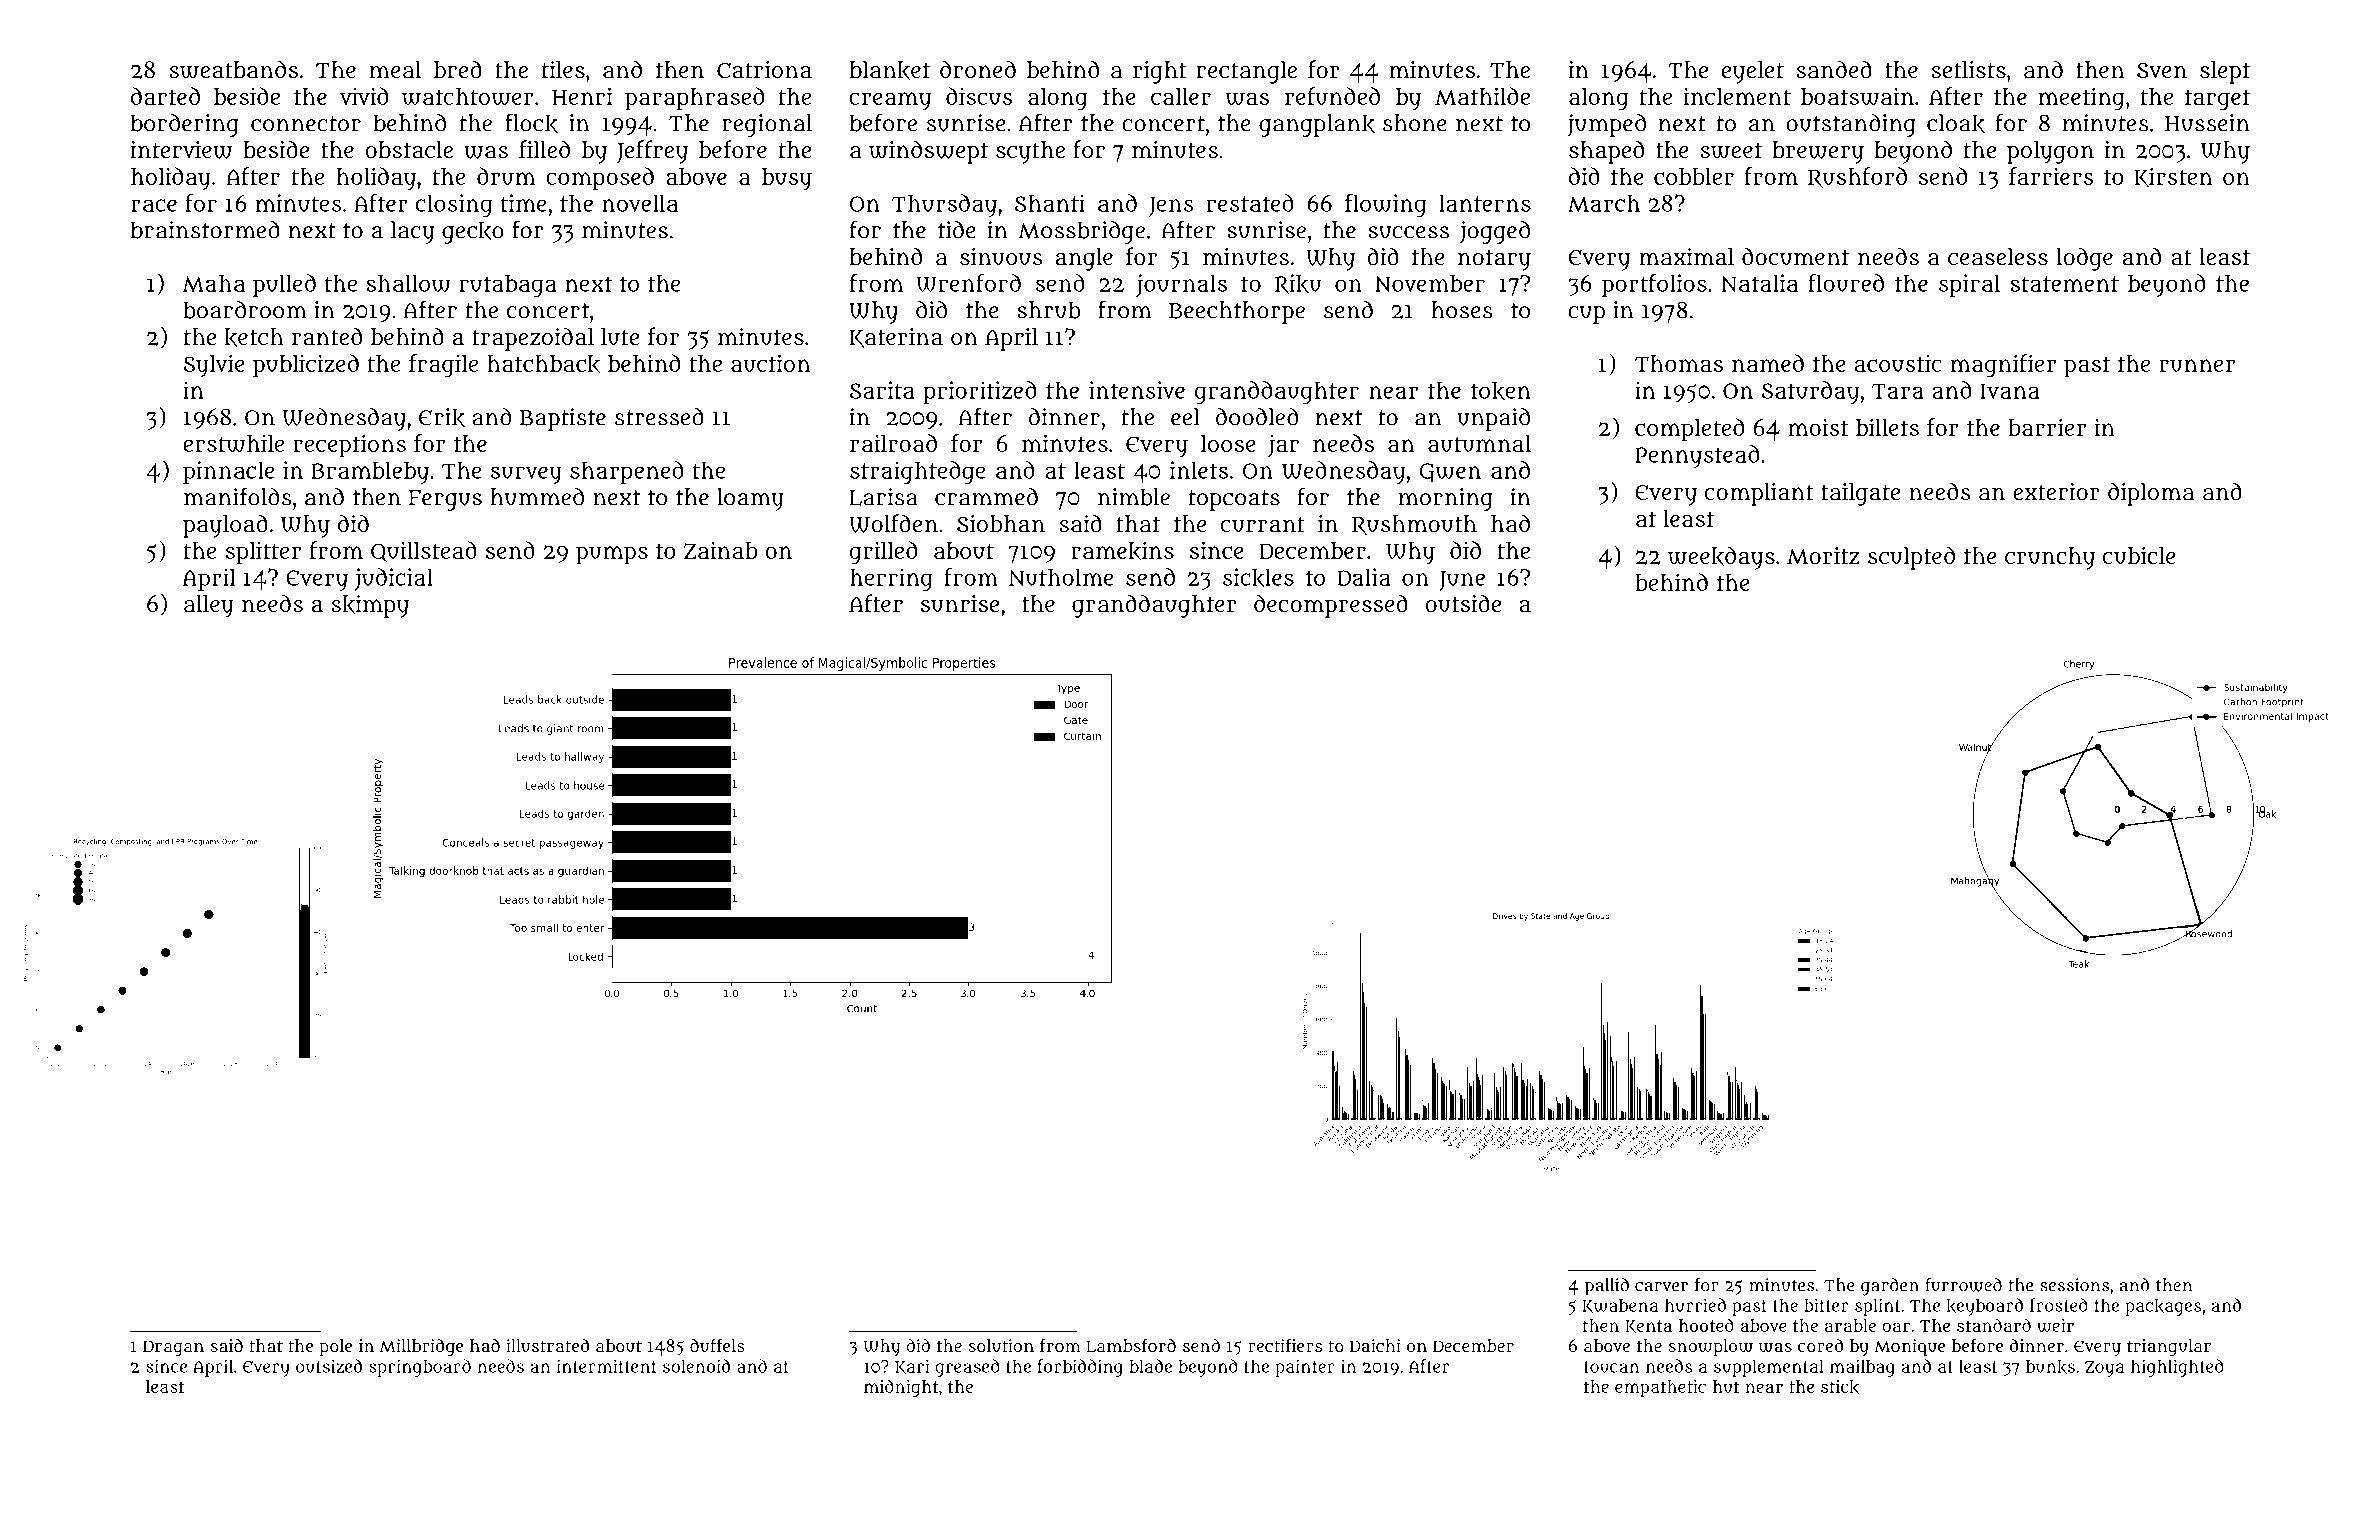  Describe the element at coordinates (395, 69) in the page. I see `meal` at that location.
